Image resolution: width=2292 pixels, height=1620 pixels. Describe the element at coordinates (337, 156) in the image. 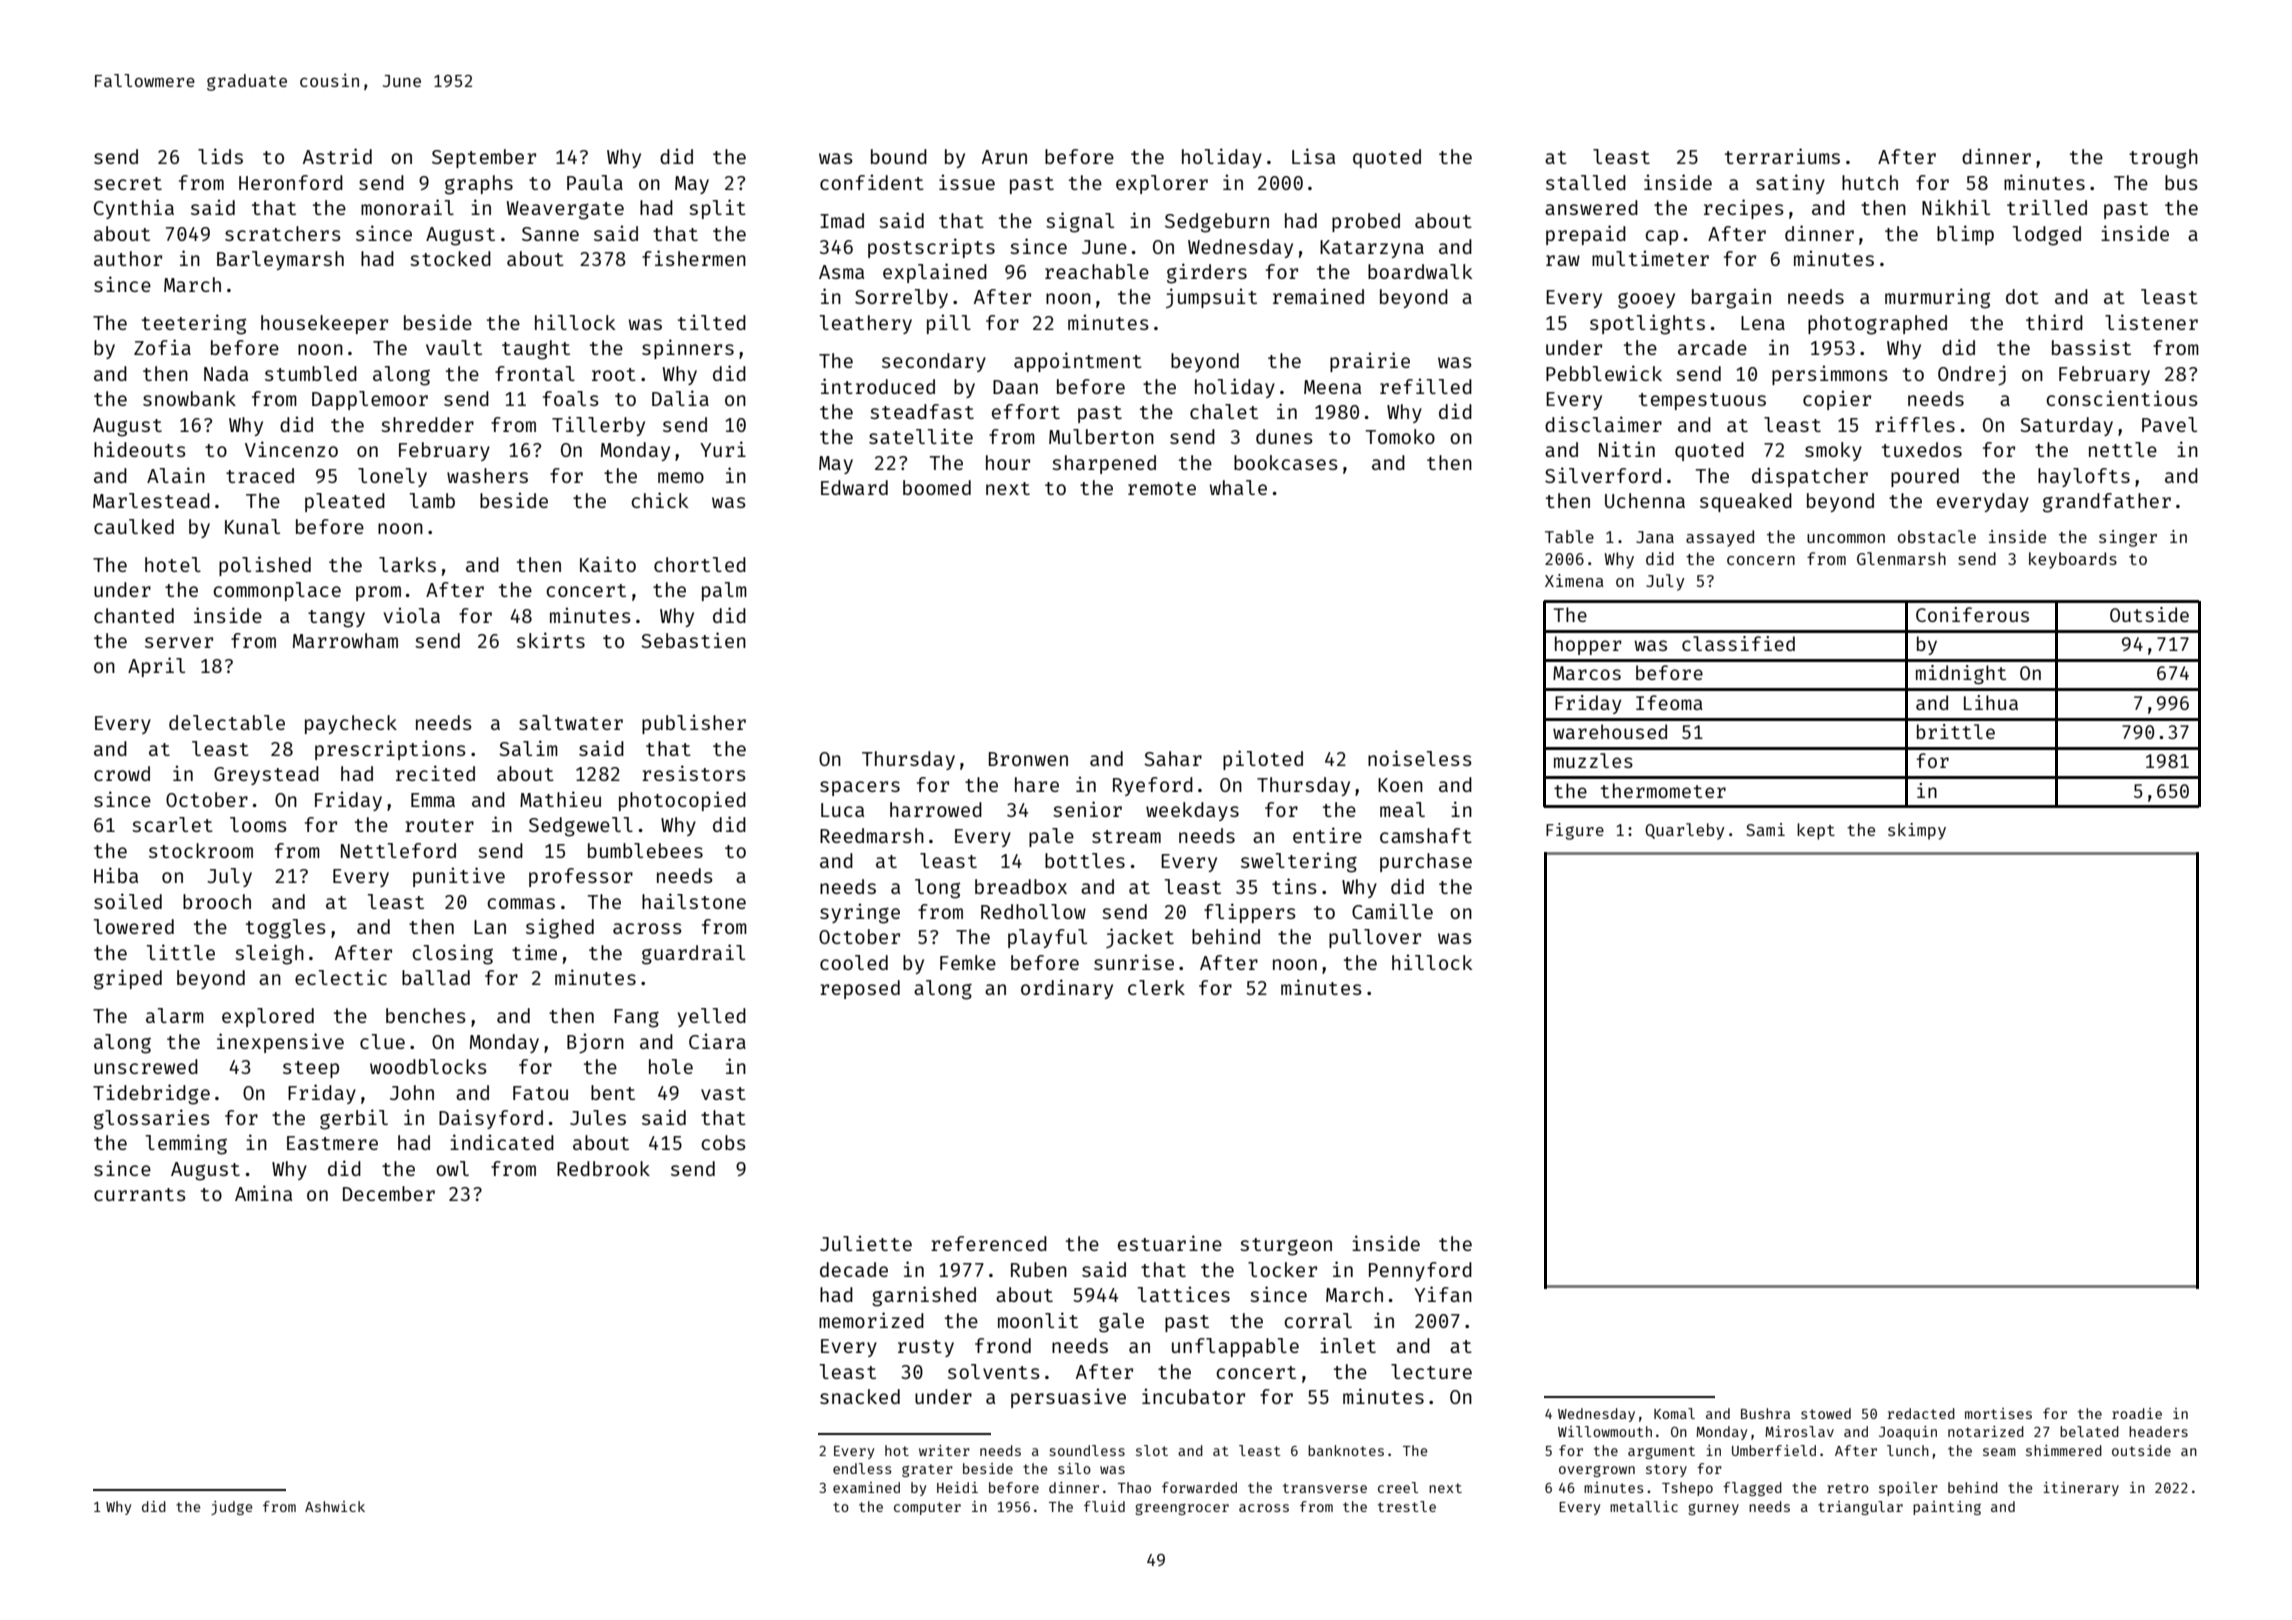

I see `Astrid` at that location.
